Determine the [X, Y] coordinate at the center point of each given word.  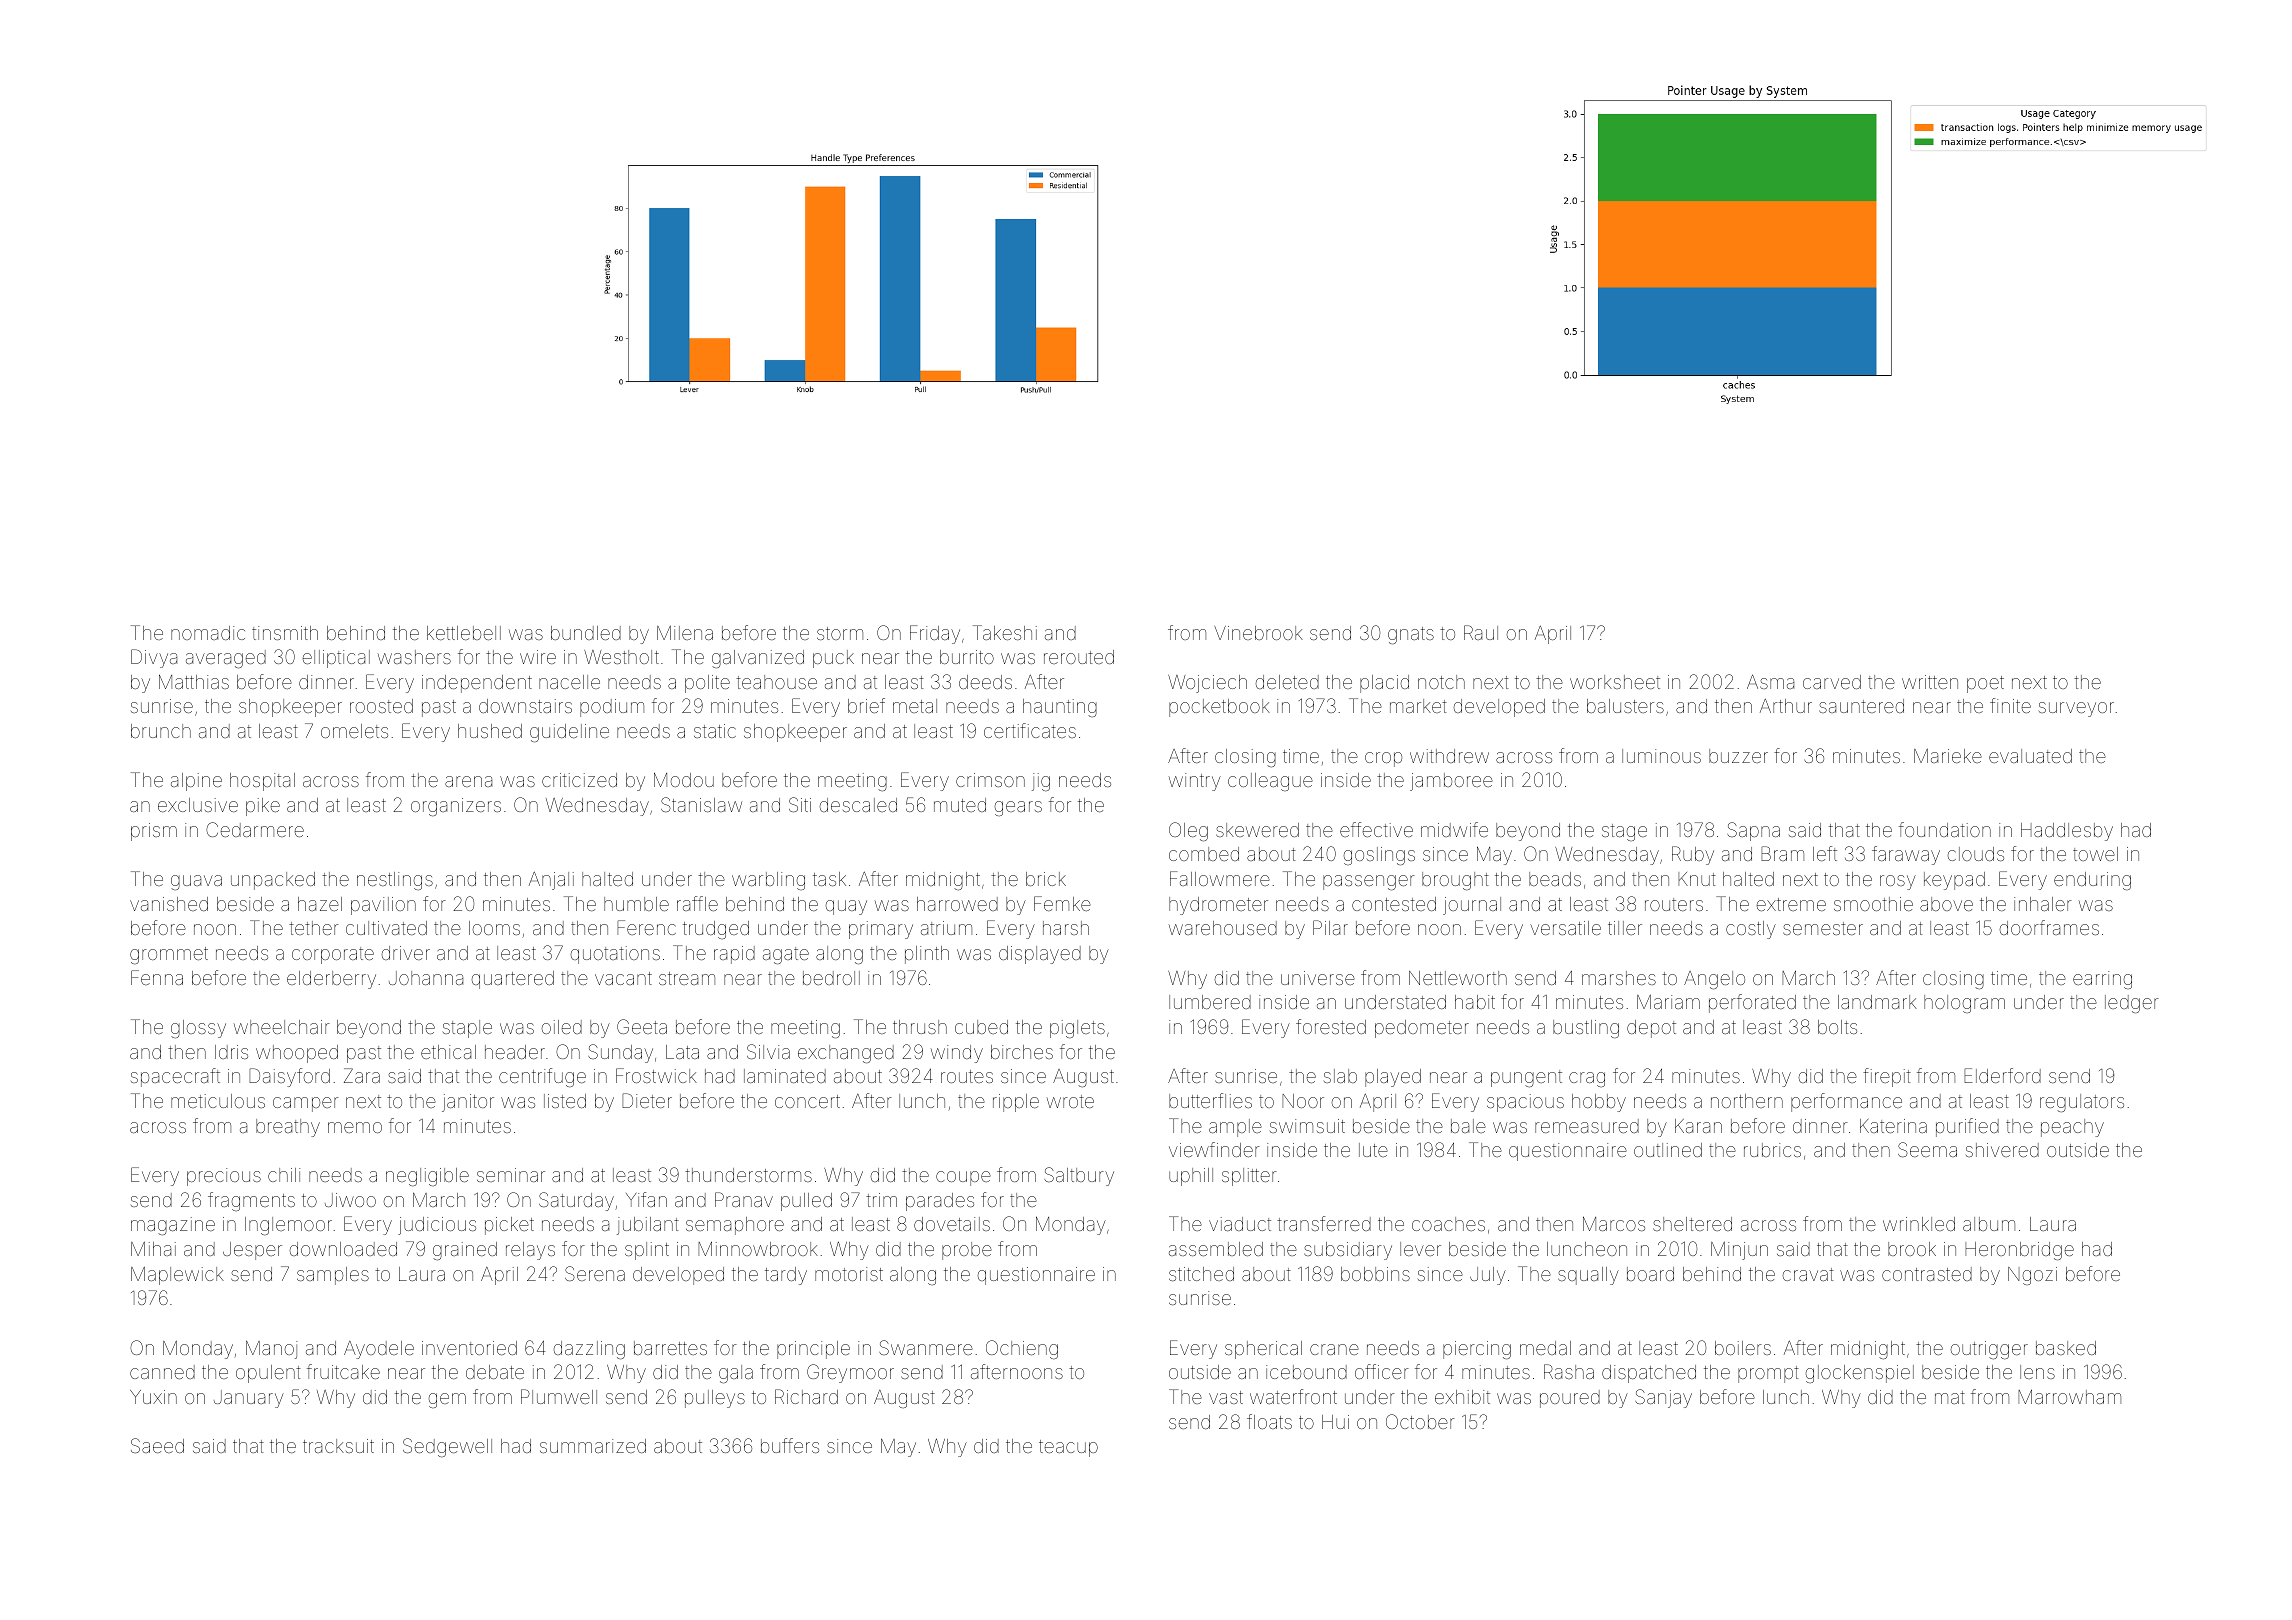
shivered [2002, 1150]
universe [1318, 978]
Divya [154, 658]
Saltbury [1079, 1176]
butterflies [1210, 1100]
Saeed [157, 1445]
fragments [251, 1201]
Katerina [1893, 1126]
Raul [1481, 632]
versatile [1565, 928]
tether [314, 928]
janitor [468, 1103]
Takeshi [1005, 632]
